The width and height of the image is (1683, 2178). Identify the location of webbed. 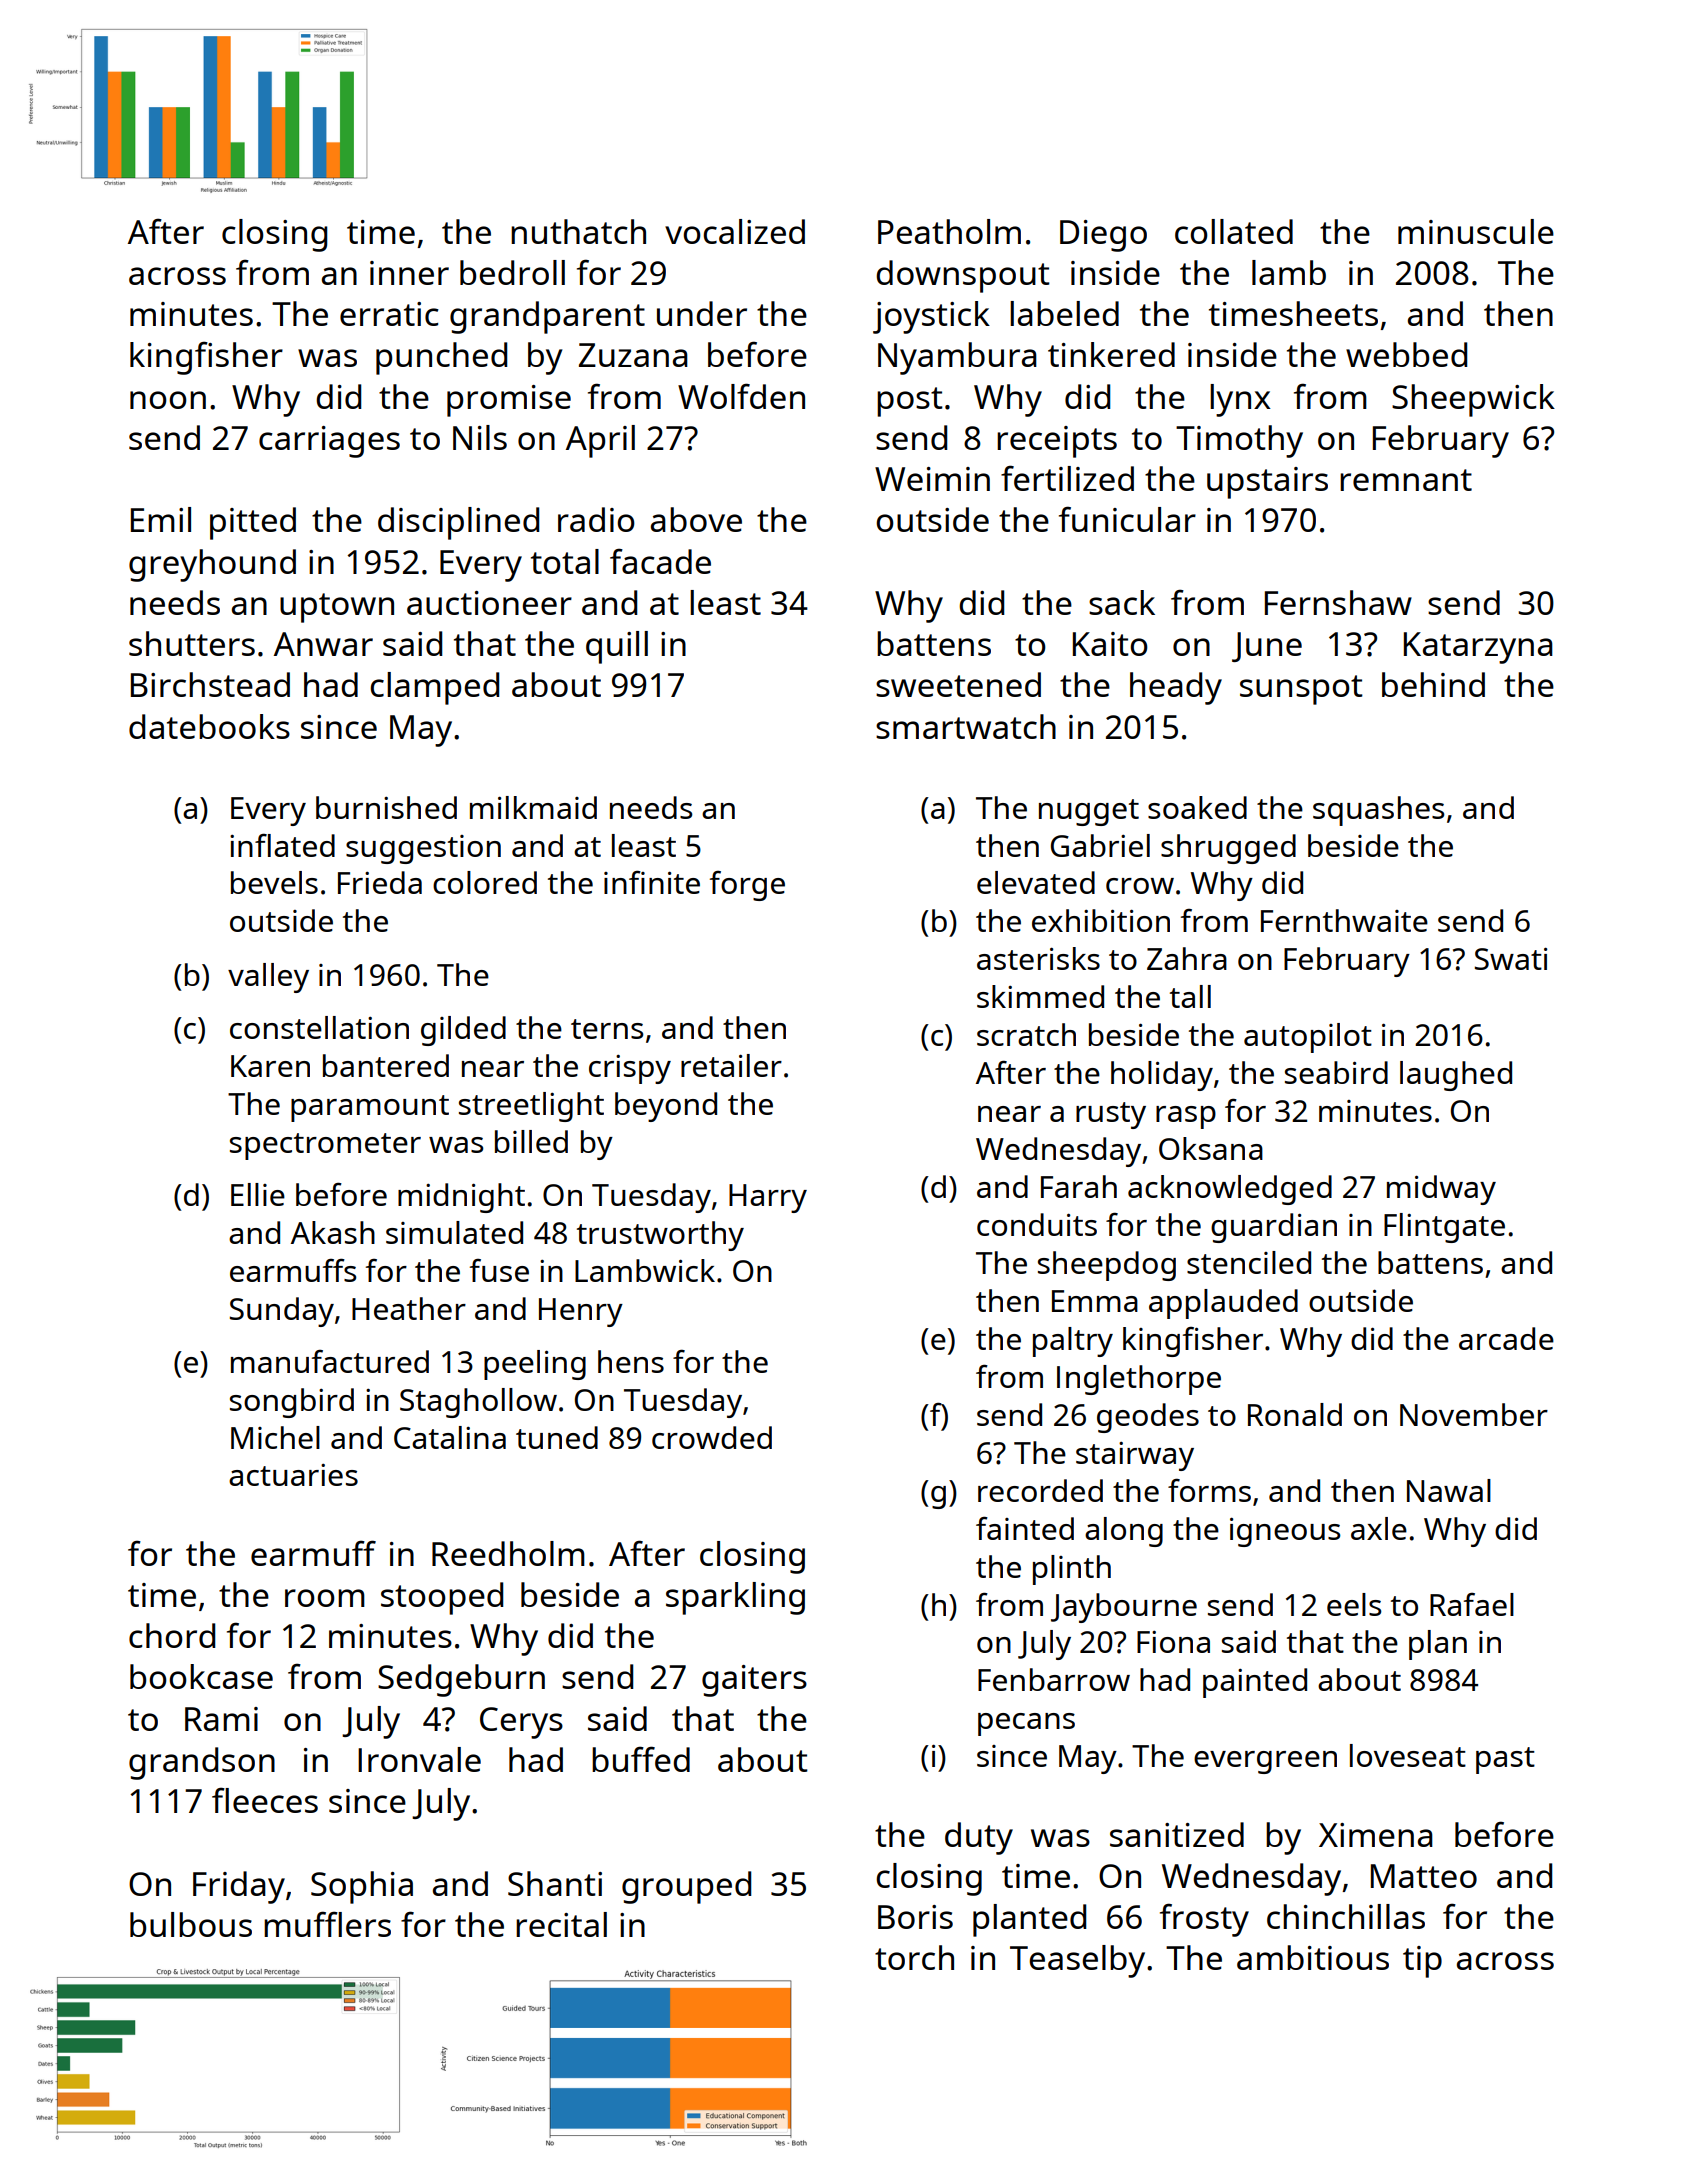
(1406, 354).
